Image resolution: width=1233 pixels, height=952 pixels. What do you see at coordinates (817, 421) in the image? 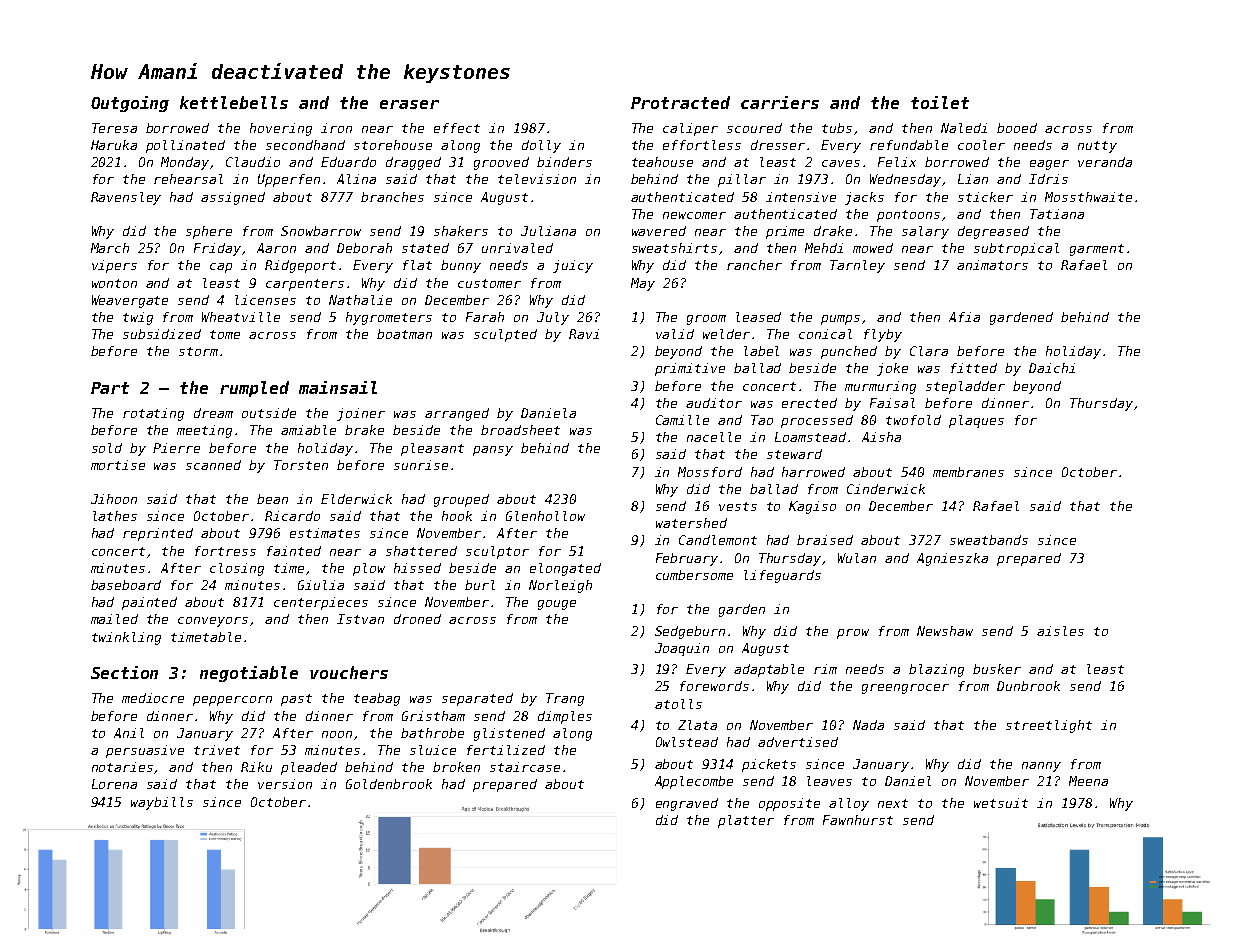
I see `processed` at bounding box center [817, 421].
